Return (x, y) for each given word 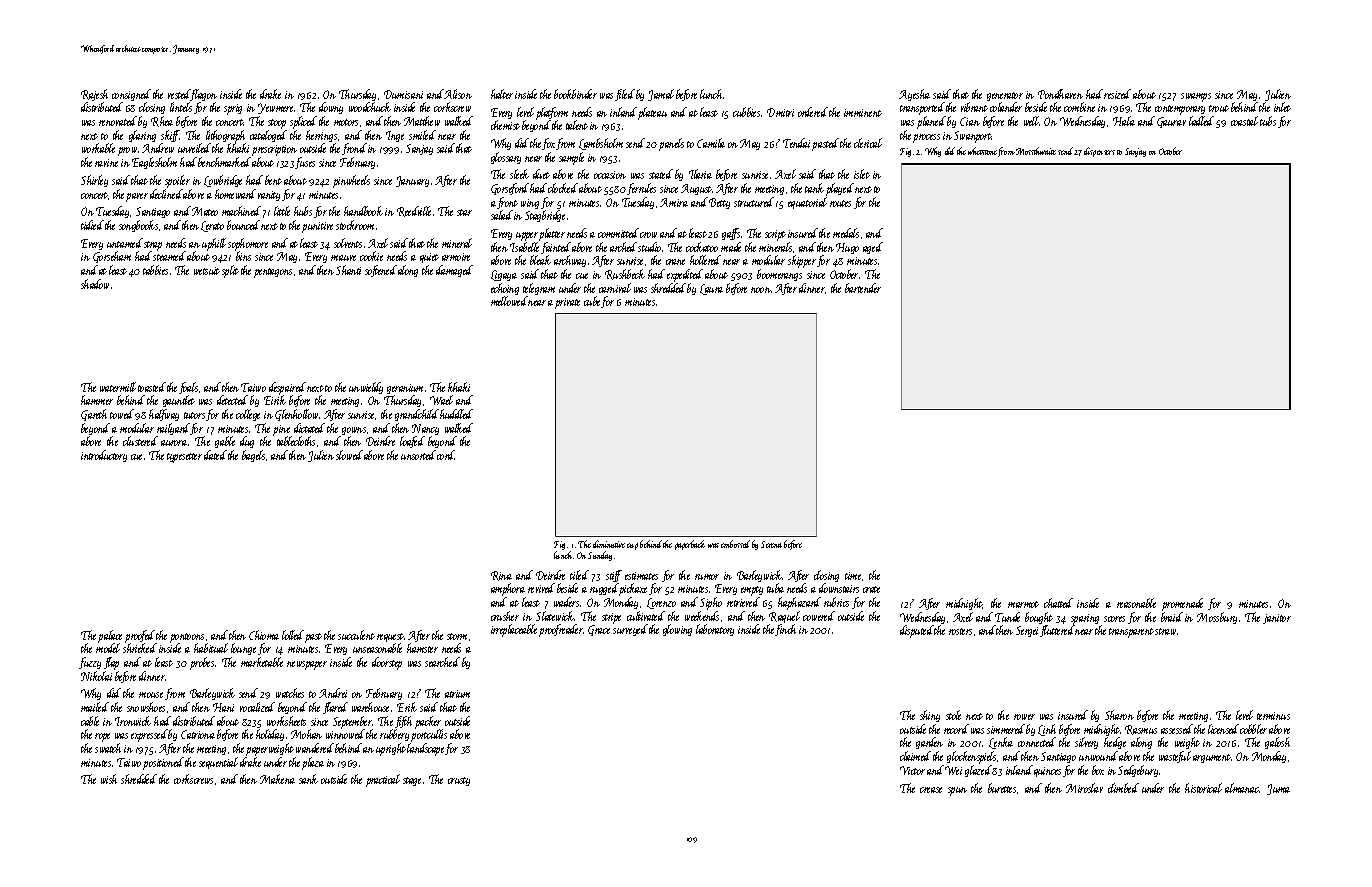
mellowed (509, 301)
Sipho (711, 603)
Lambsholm (601, 144)
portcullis (429, 736)
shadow (95, 284)
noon (761, 290)
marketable (262, 662)
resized (1117, 94)
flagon (204, 96)
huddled (456, 414)
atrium (457, 694)
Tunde (1007, 617)
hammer (97, 400)
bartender (863, 288)
